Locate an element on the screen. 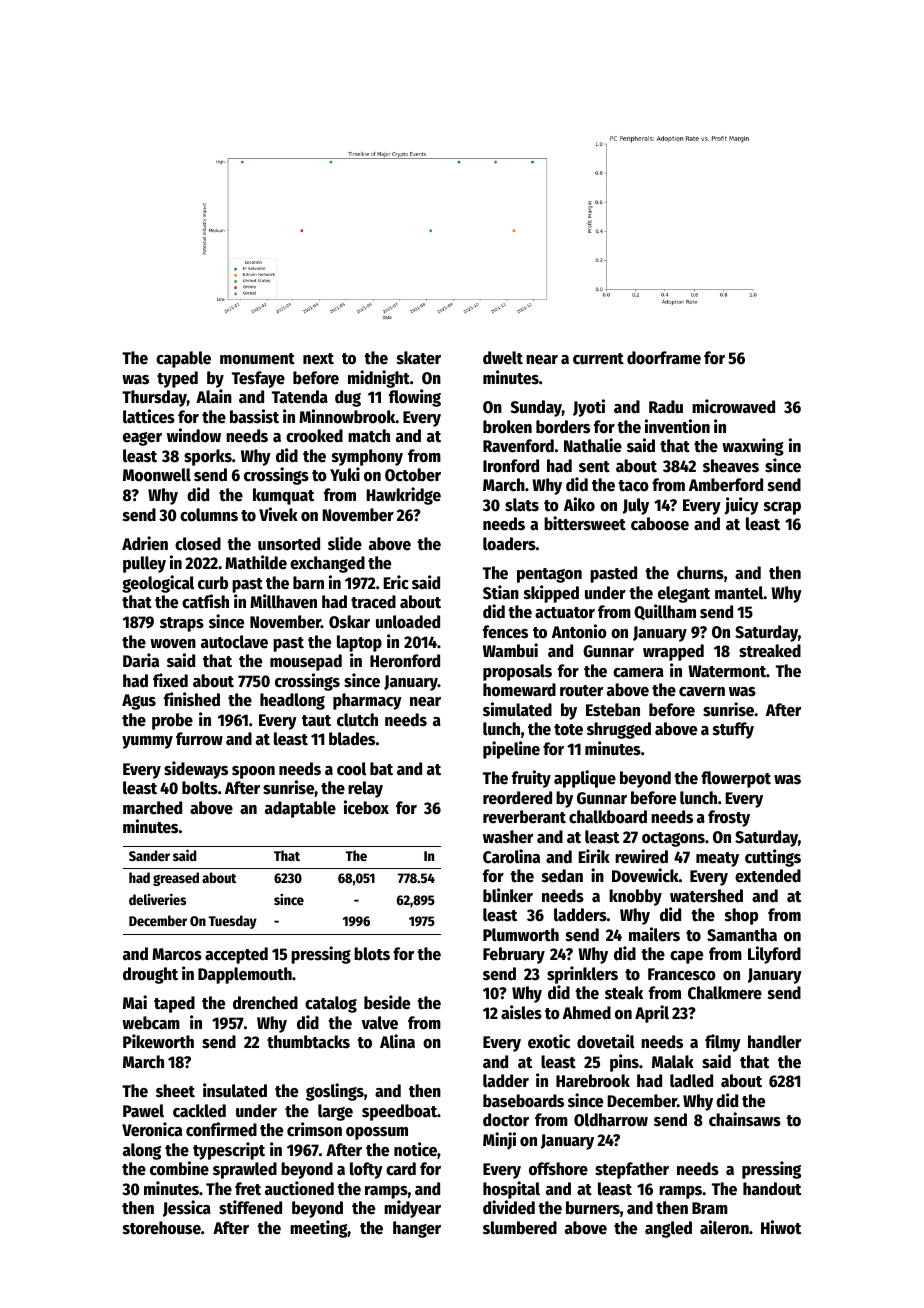  spoon is located at coordinates (253, 772).
